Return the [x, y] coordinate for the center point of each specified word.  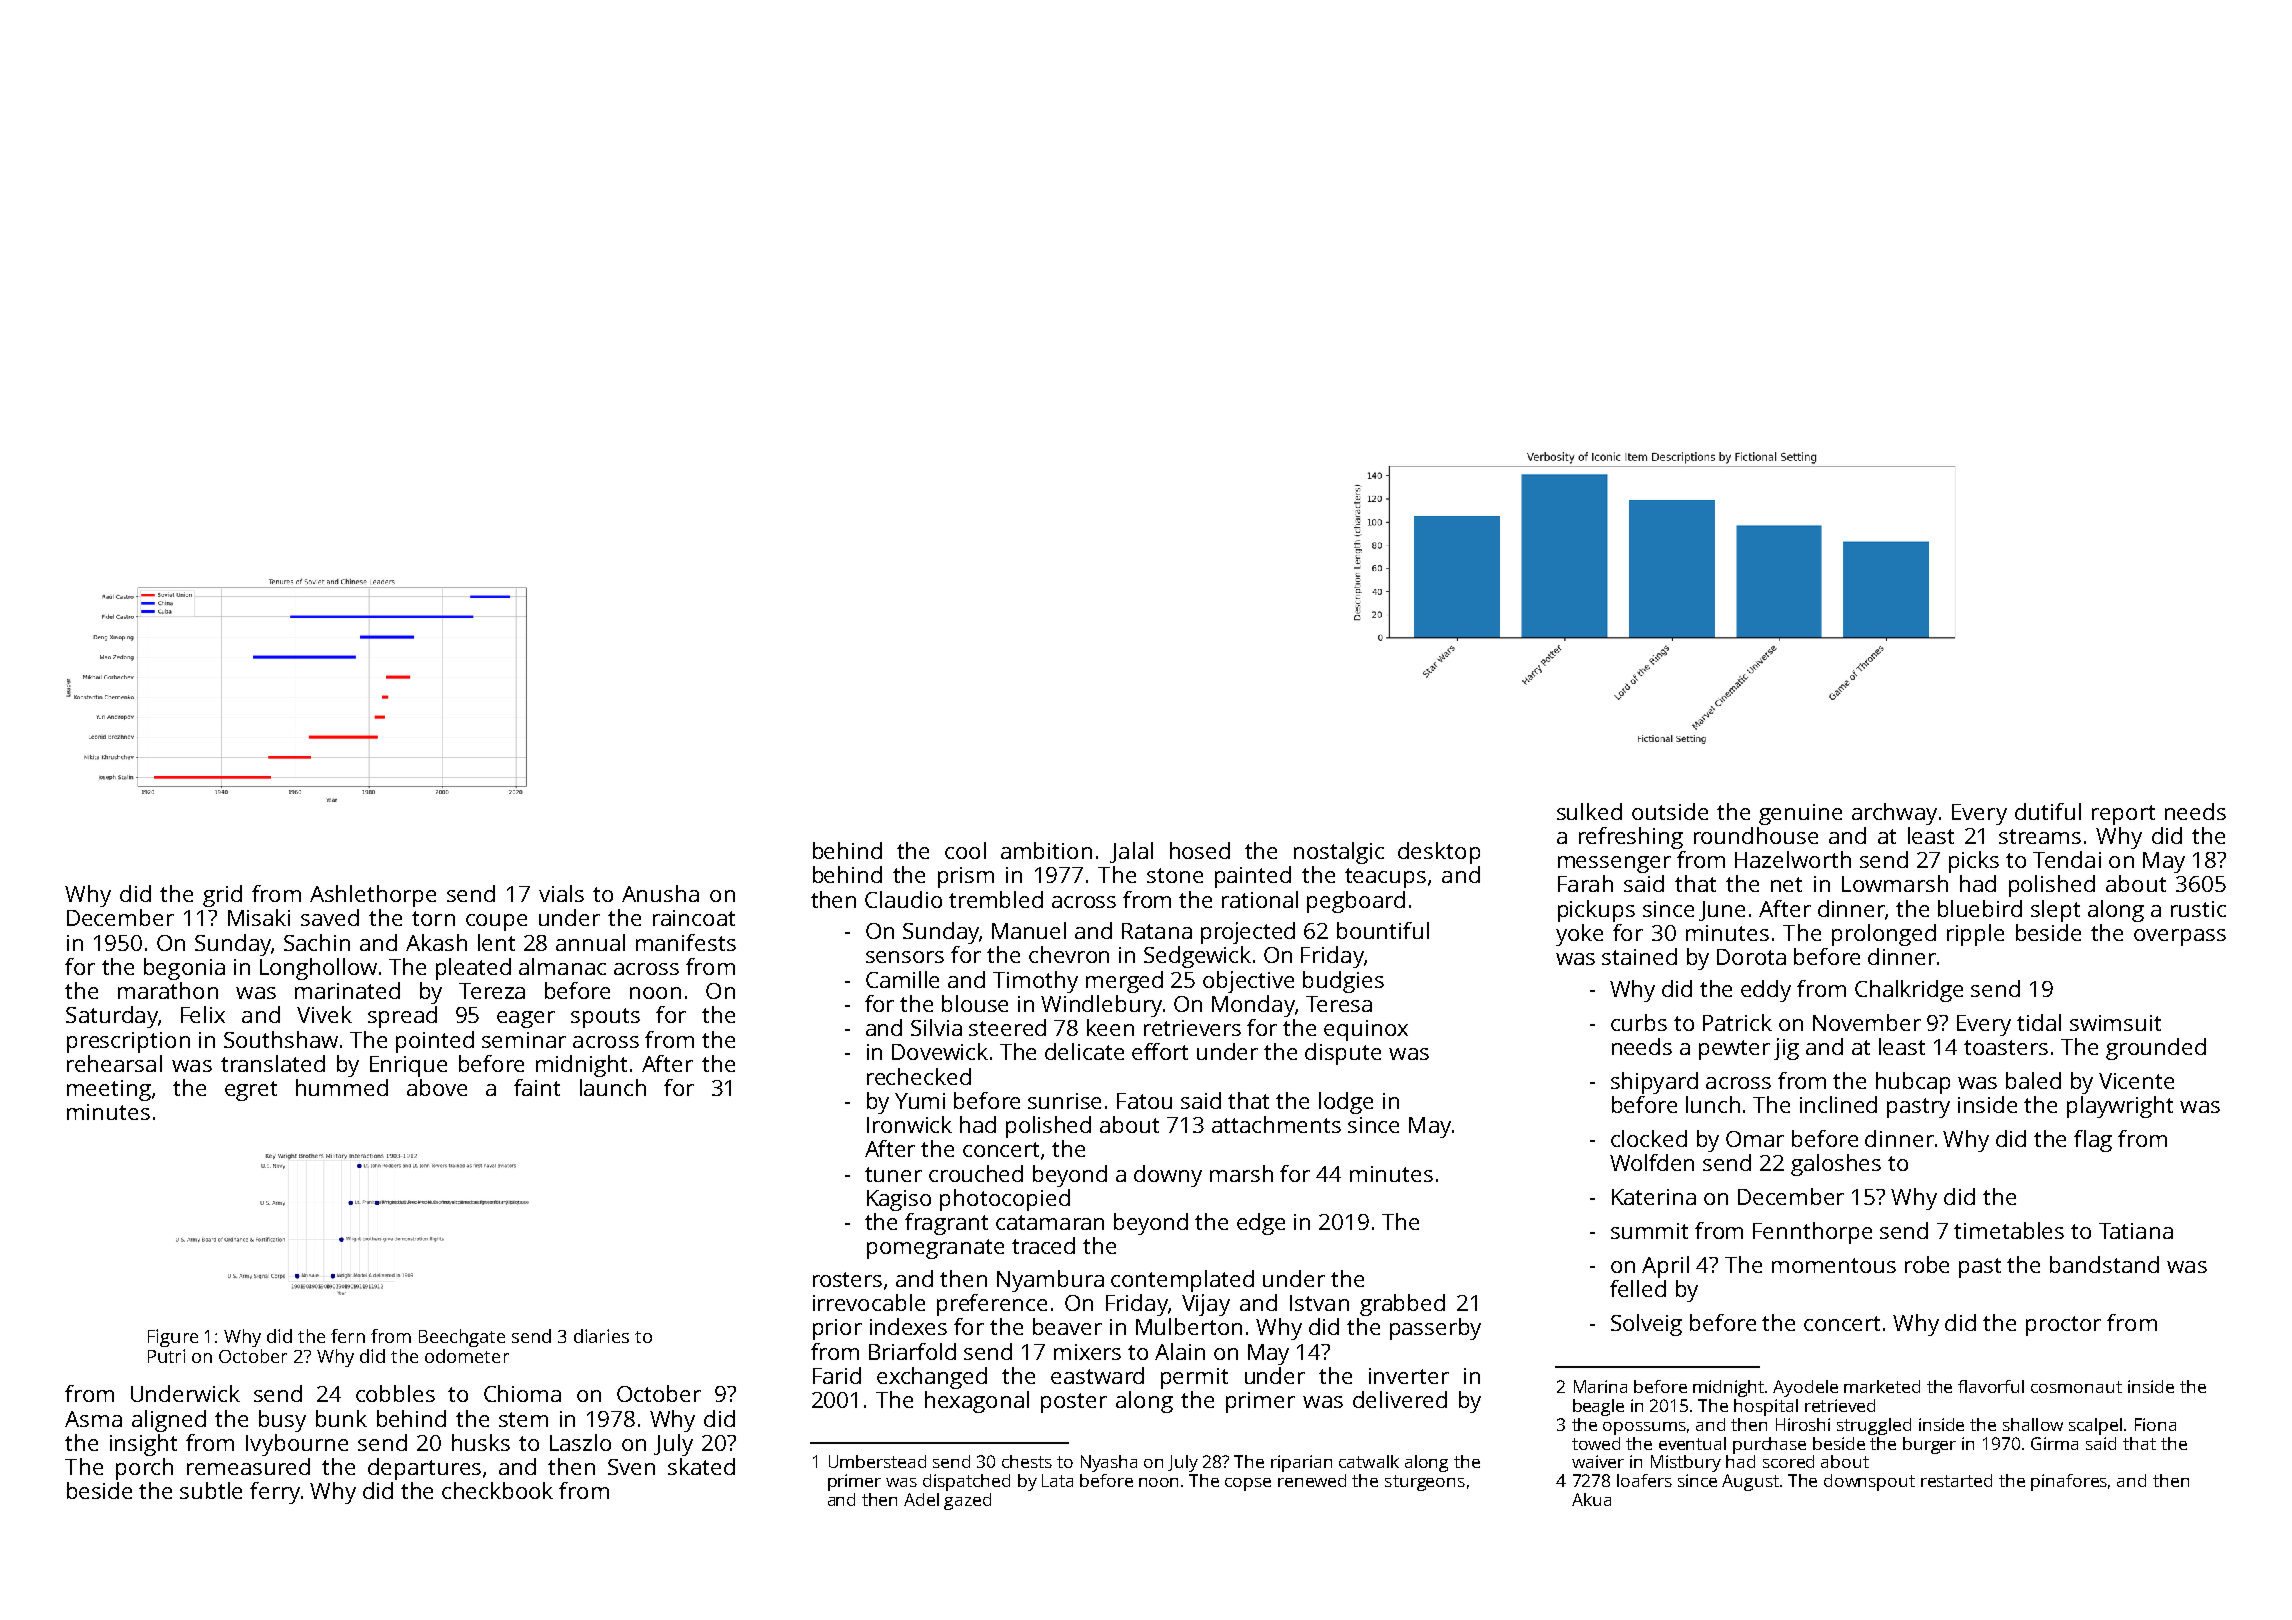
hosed [1200, 850]
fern [348, 1336]
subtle [211, 1490]
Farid [837, 1375]
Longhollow [318, 969]
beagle [1598, 1407]
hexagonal [977, 1402]
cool [965, 850]
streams [2040, 836]
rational [1260, 899]
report [2123, 815]
